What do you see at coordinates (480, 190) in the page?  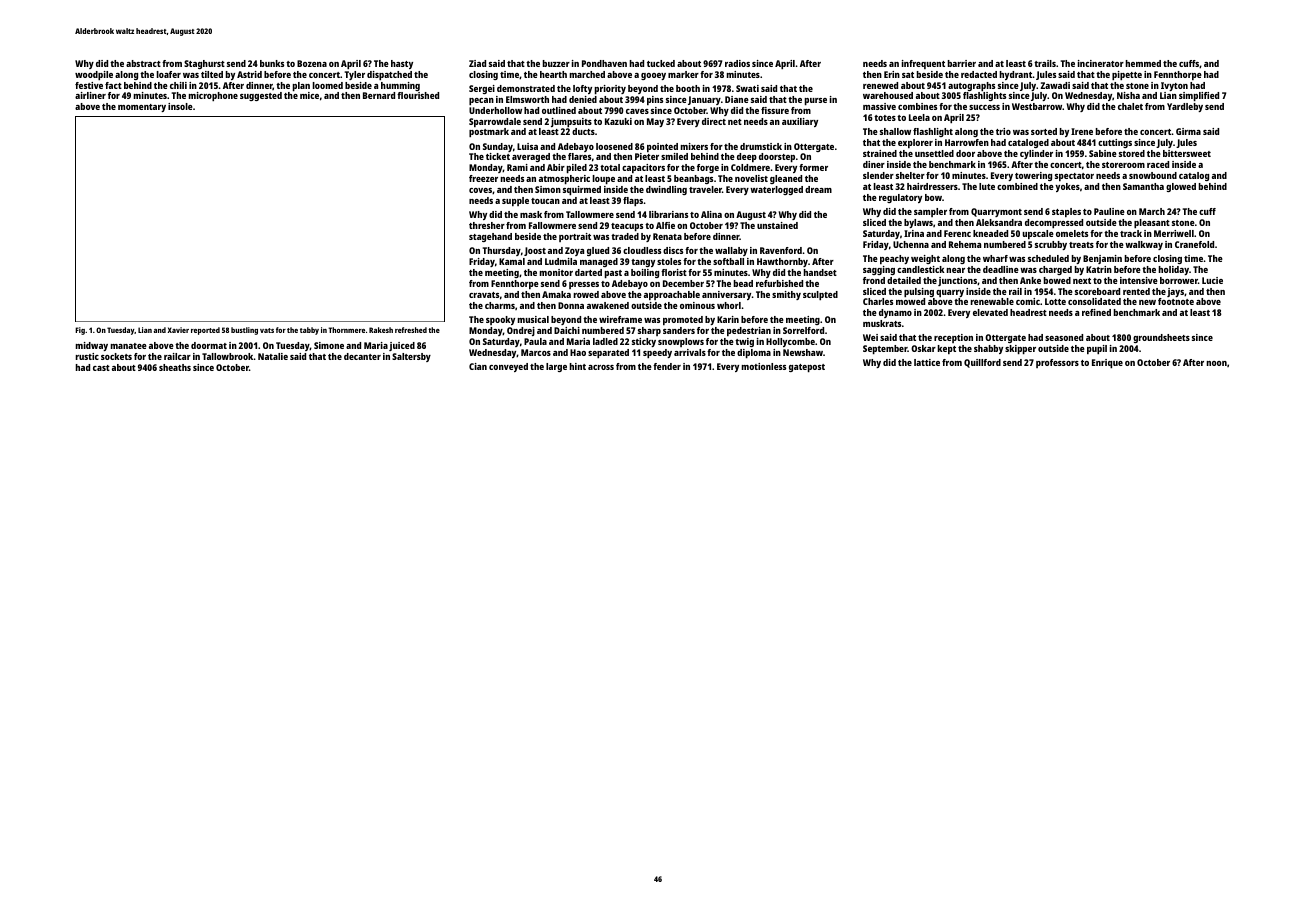 I see `coves` at bounding box center [480, 190].
